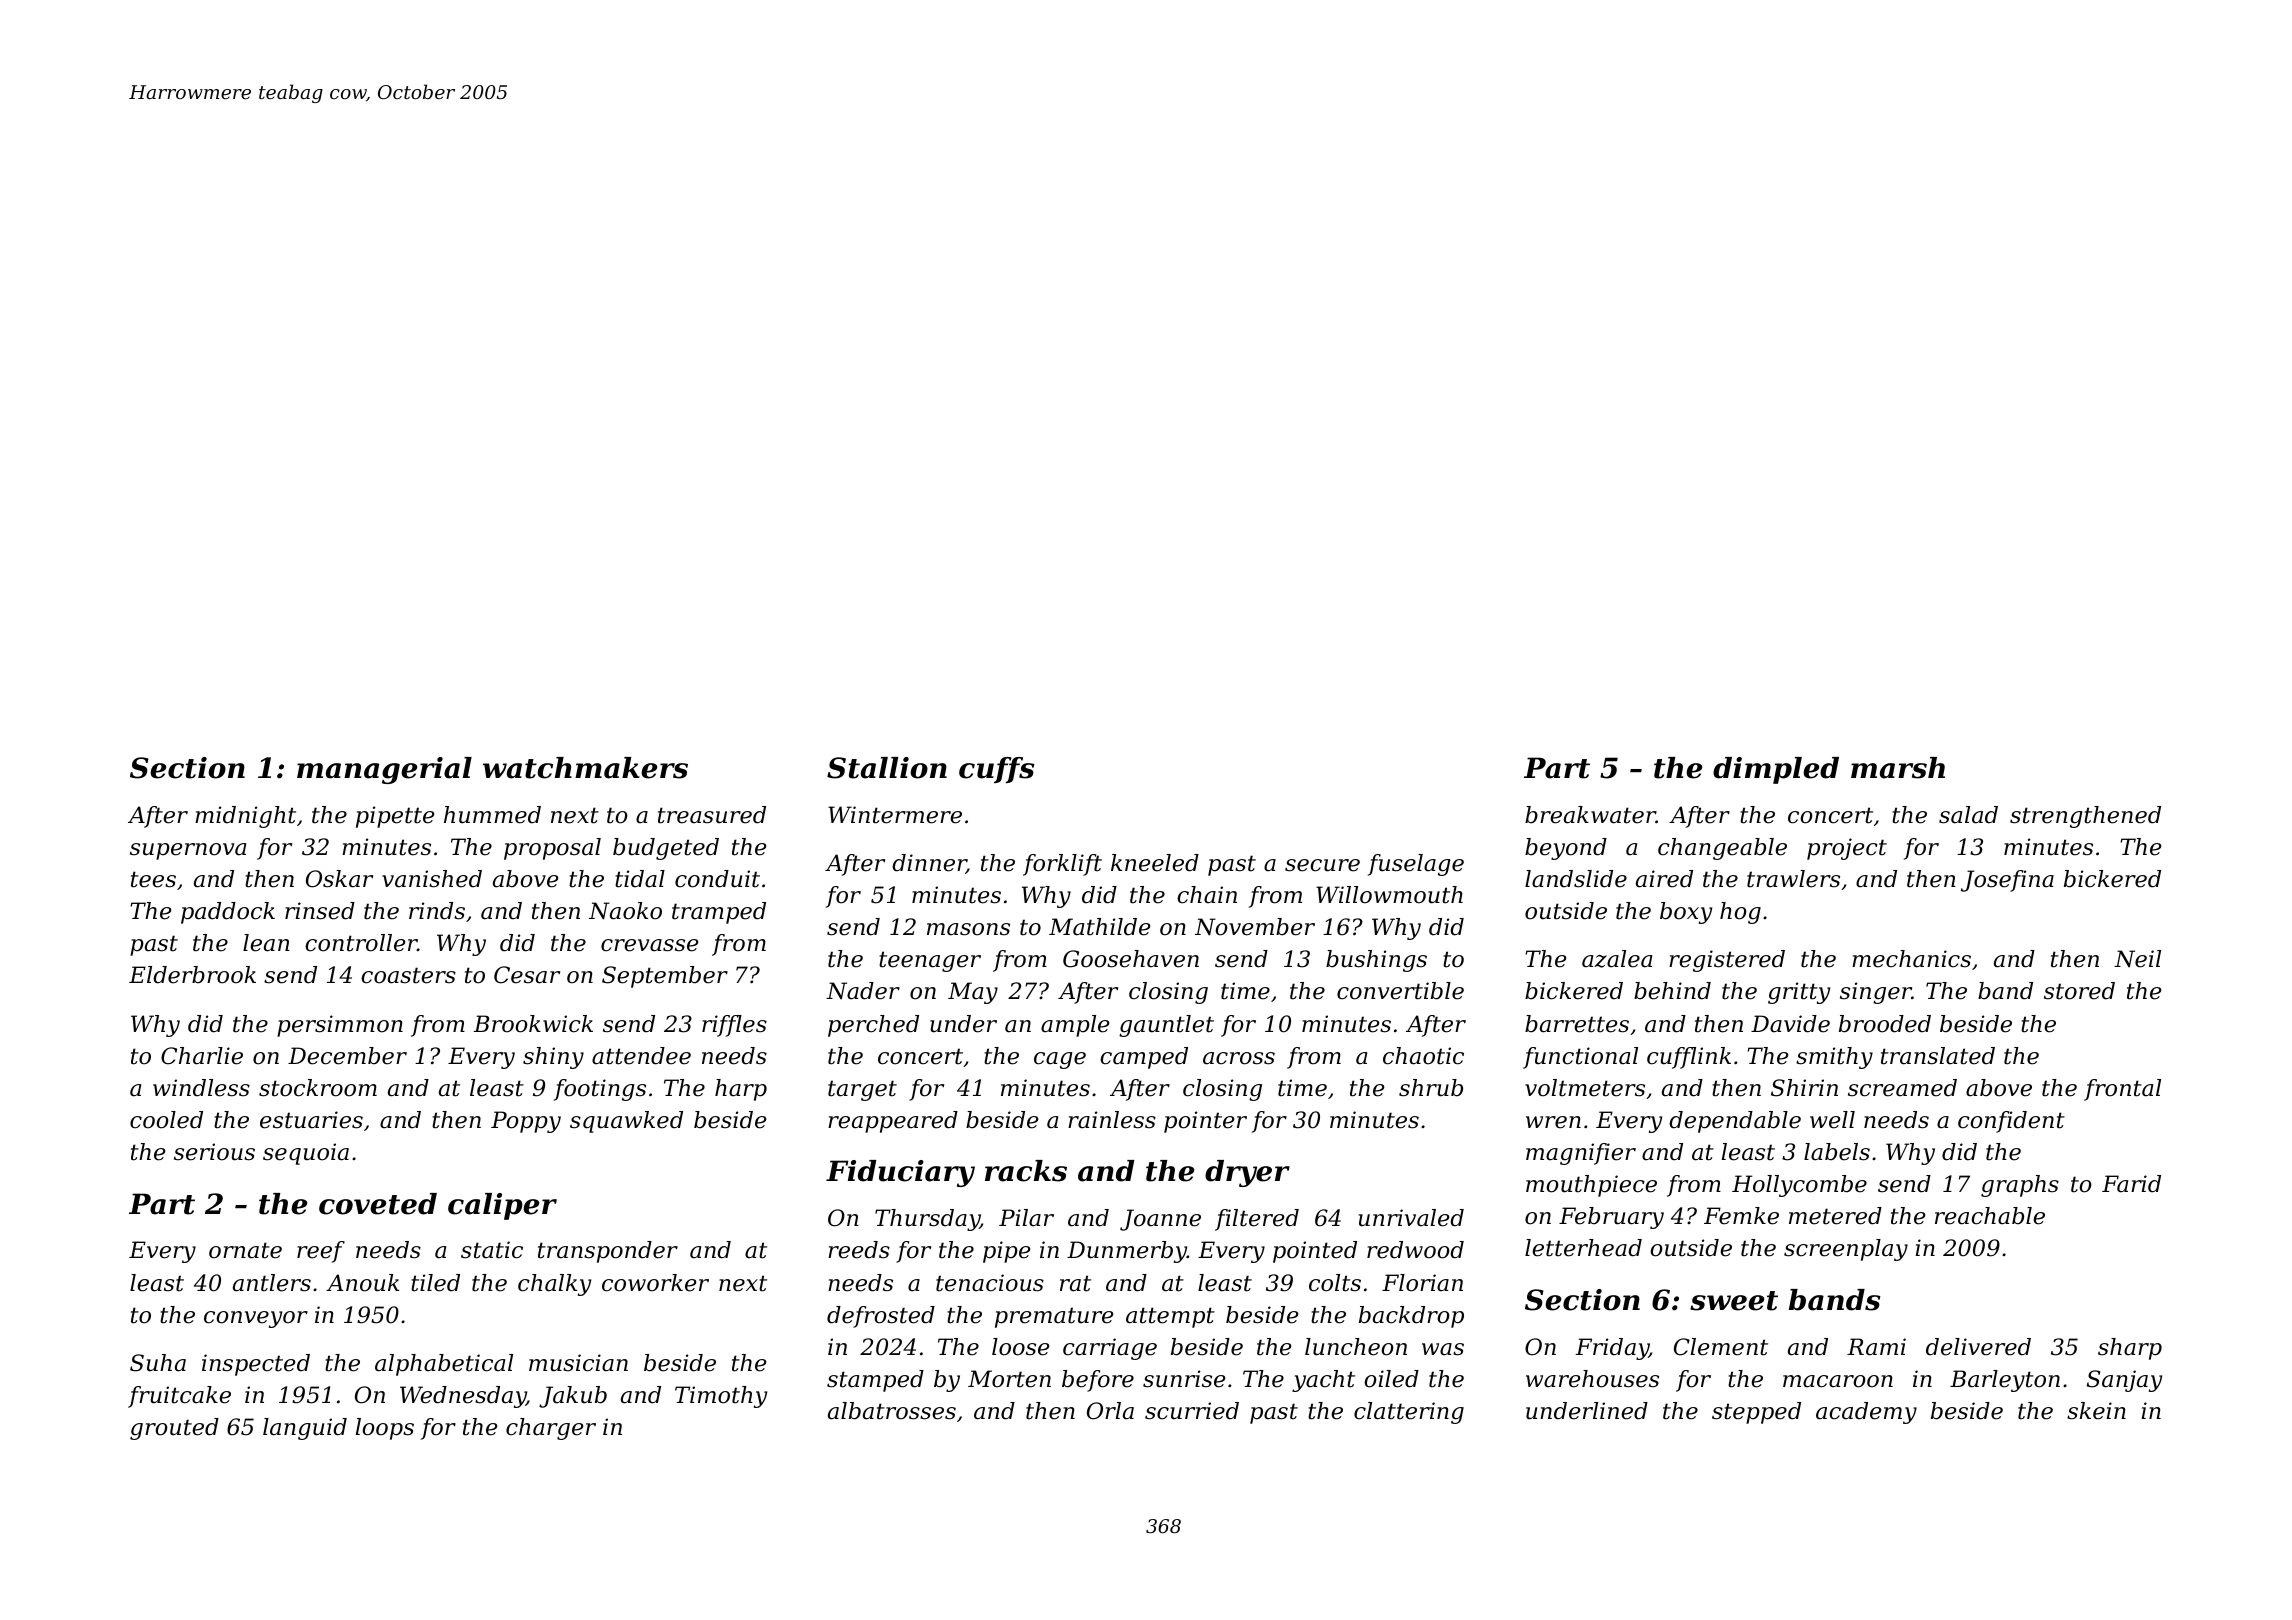  What do you see at coordinates (1591, 1186) in the page?
I see `mouthpiece` at bounding box center [1591, 1186].
